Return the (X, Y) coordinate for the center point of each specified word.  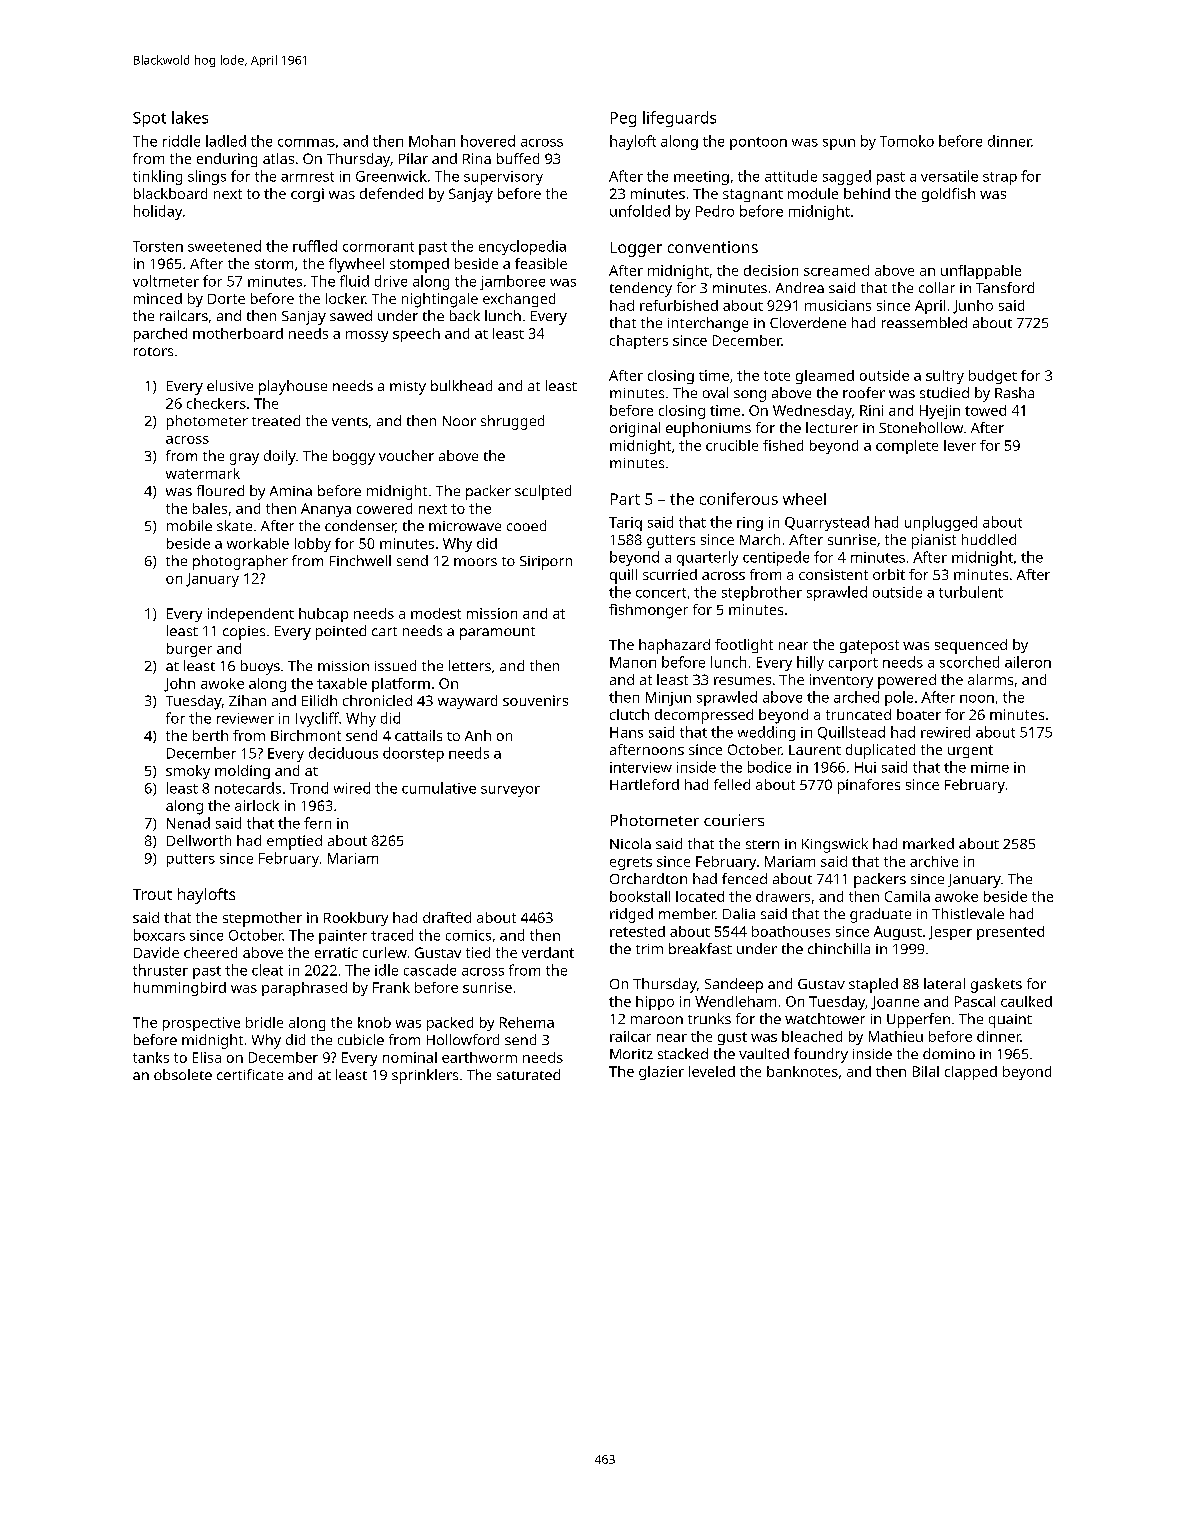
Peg (623, 119)
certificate (250, 1074)
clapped (971, 1073)
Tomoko (907, 141)
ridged (631, 915)
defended (391, 193)
